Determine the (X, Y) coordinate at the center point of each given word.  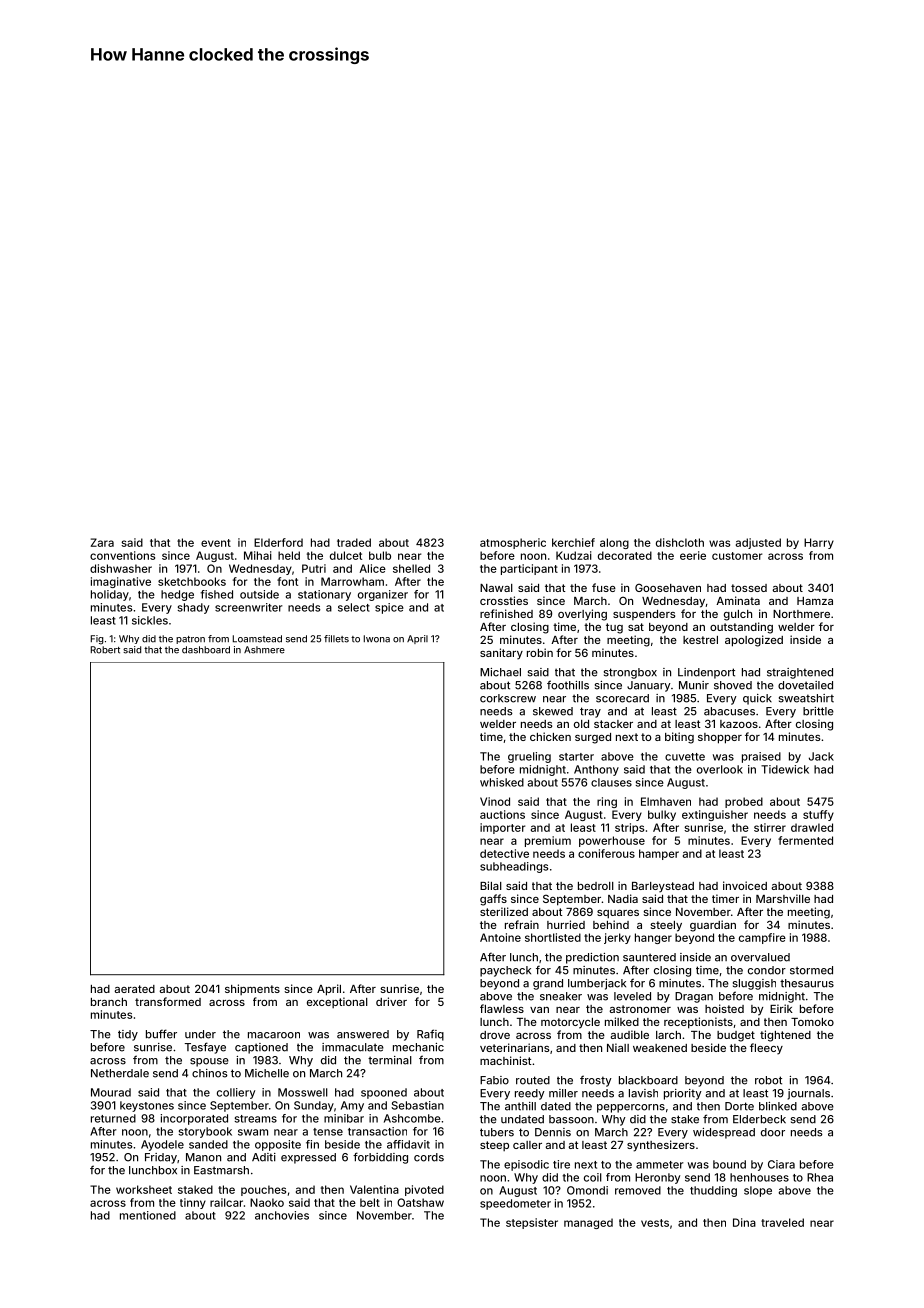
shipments (252, 989)
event (216, 543)
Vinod (495, 801)
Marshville (783, 898)
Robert (105, 650)
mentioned (148, 1215)
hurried (566, 924)
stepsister (532, 1223)
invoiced (745, 885)
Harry (819, 543)
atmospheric (513, 543)
